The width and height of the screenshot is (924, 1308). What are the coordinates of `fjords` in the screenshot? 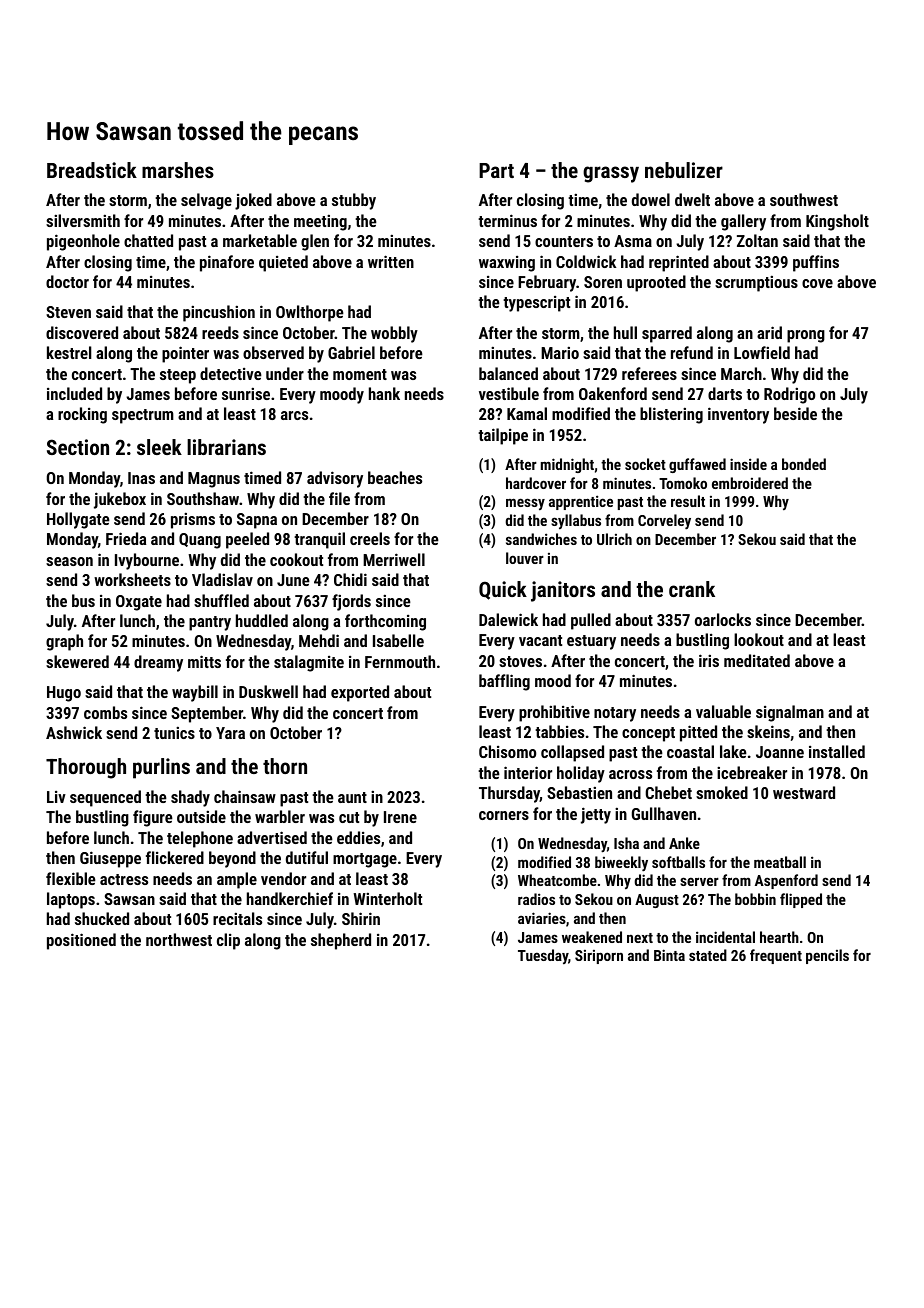 It's located at (351, 602).
